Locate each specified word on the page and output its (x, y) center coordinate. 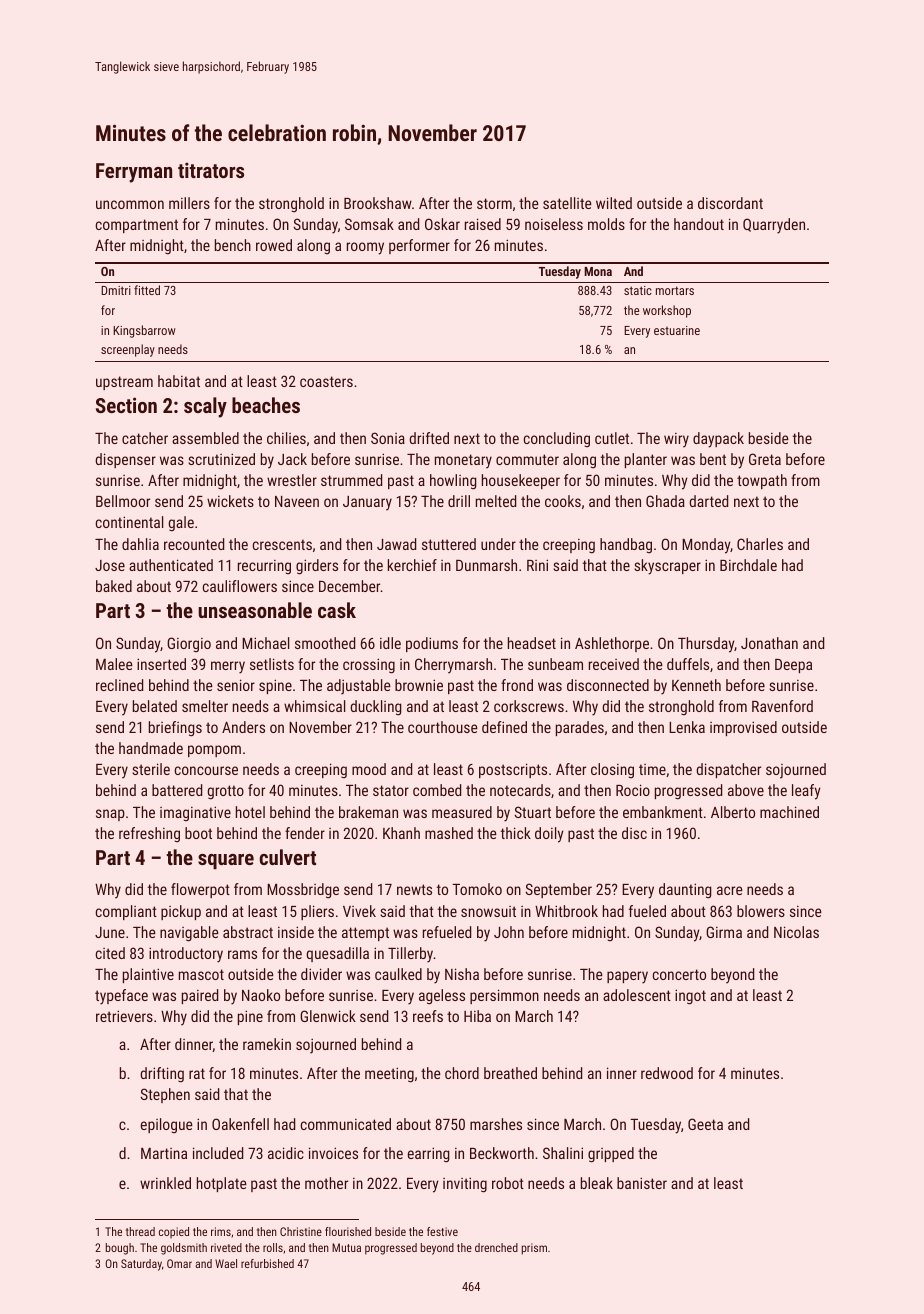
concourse (206, 770)
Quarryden (774, 226)
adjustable (359, 687)
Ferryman (134, 173)
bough (120, 1249)
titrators (211, 170)
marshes (496, 1124)
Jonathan (769, 643)
